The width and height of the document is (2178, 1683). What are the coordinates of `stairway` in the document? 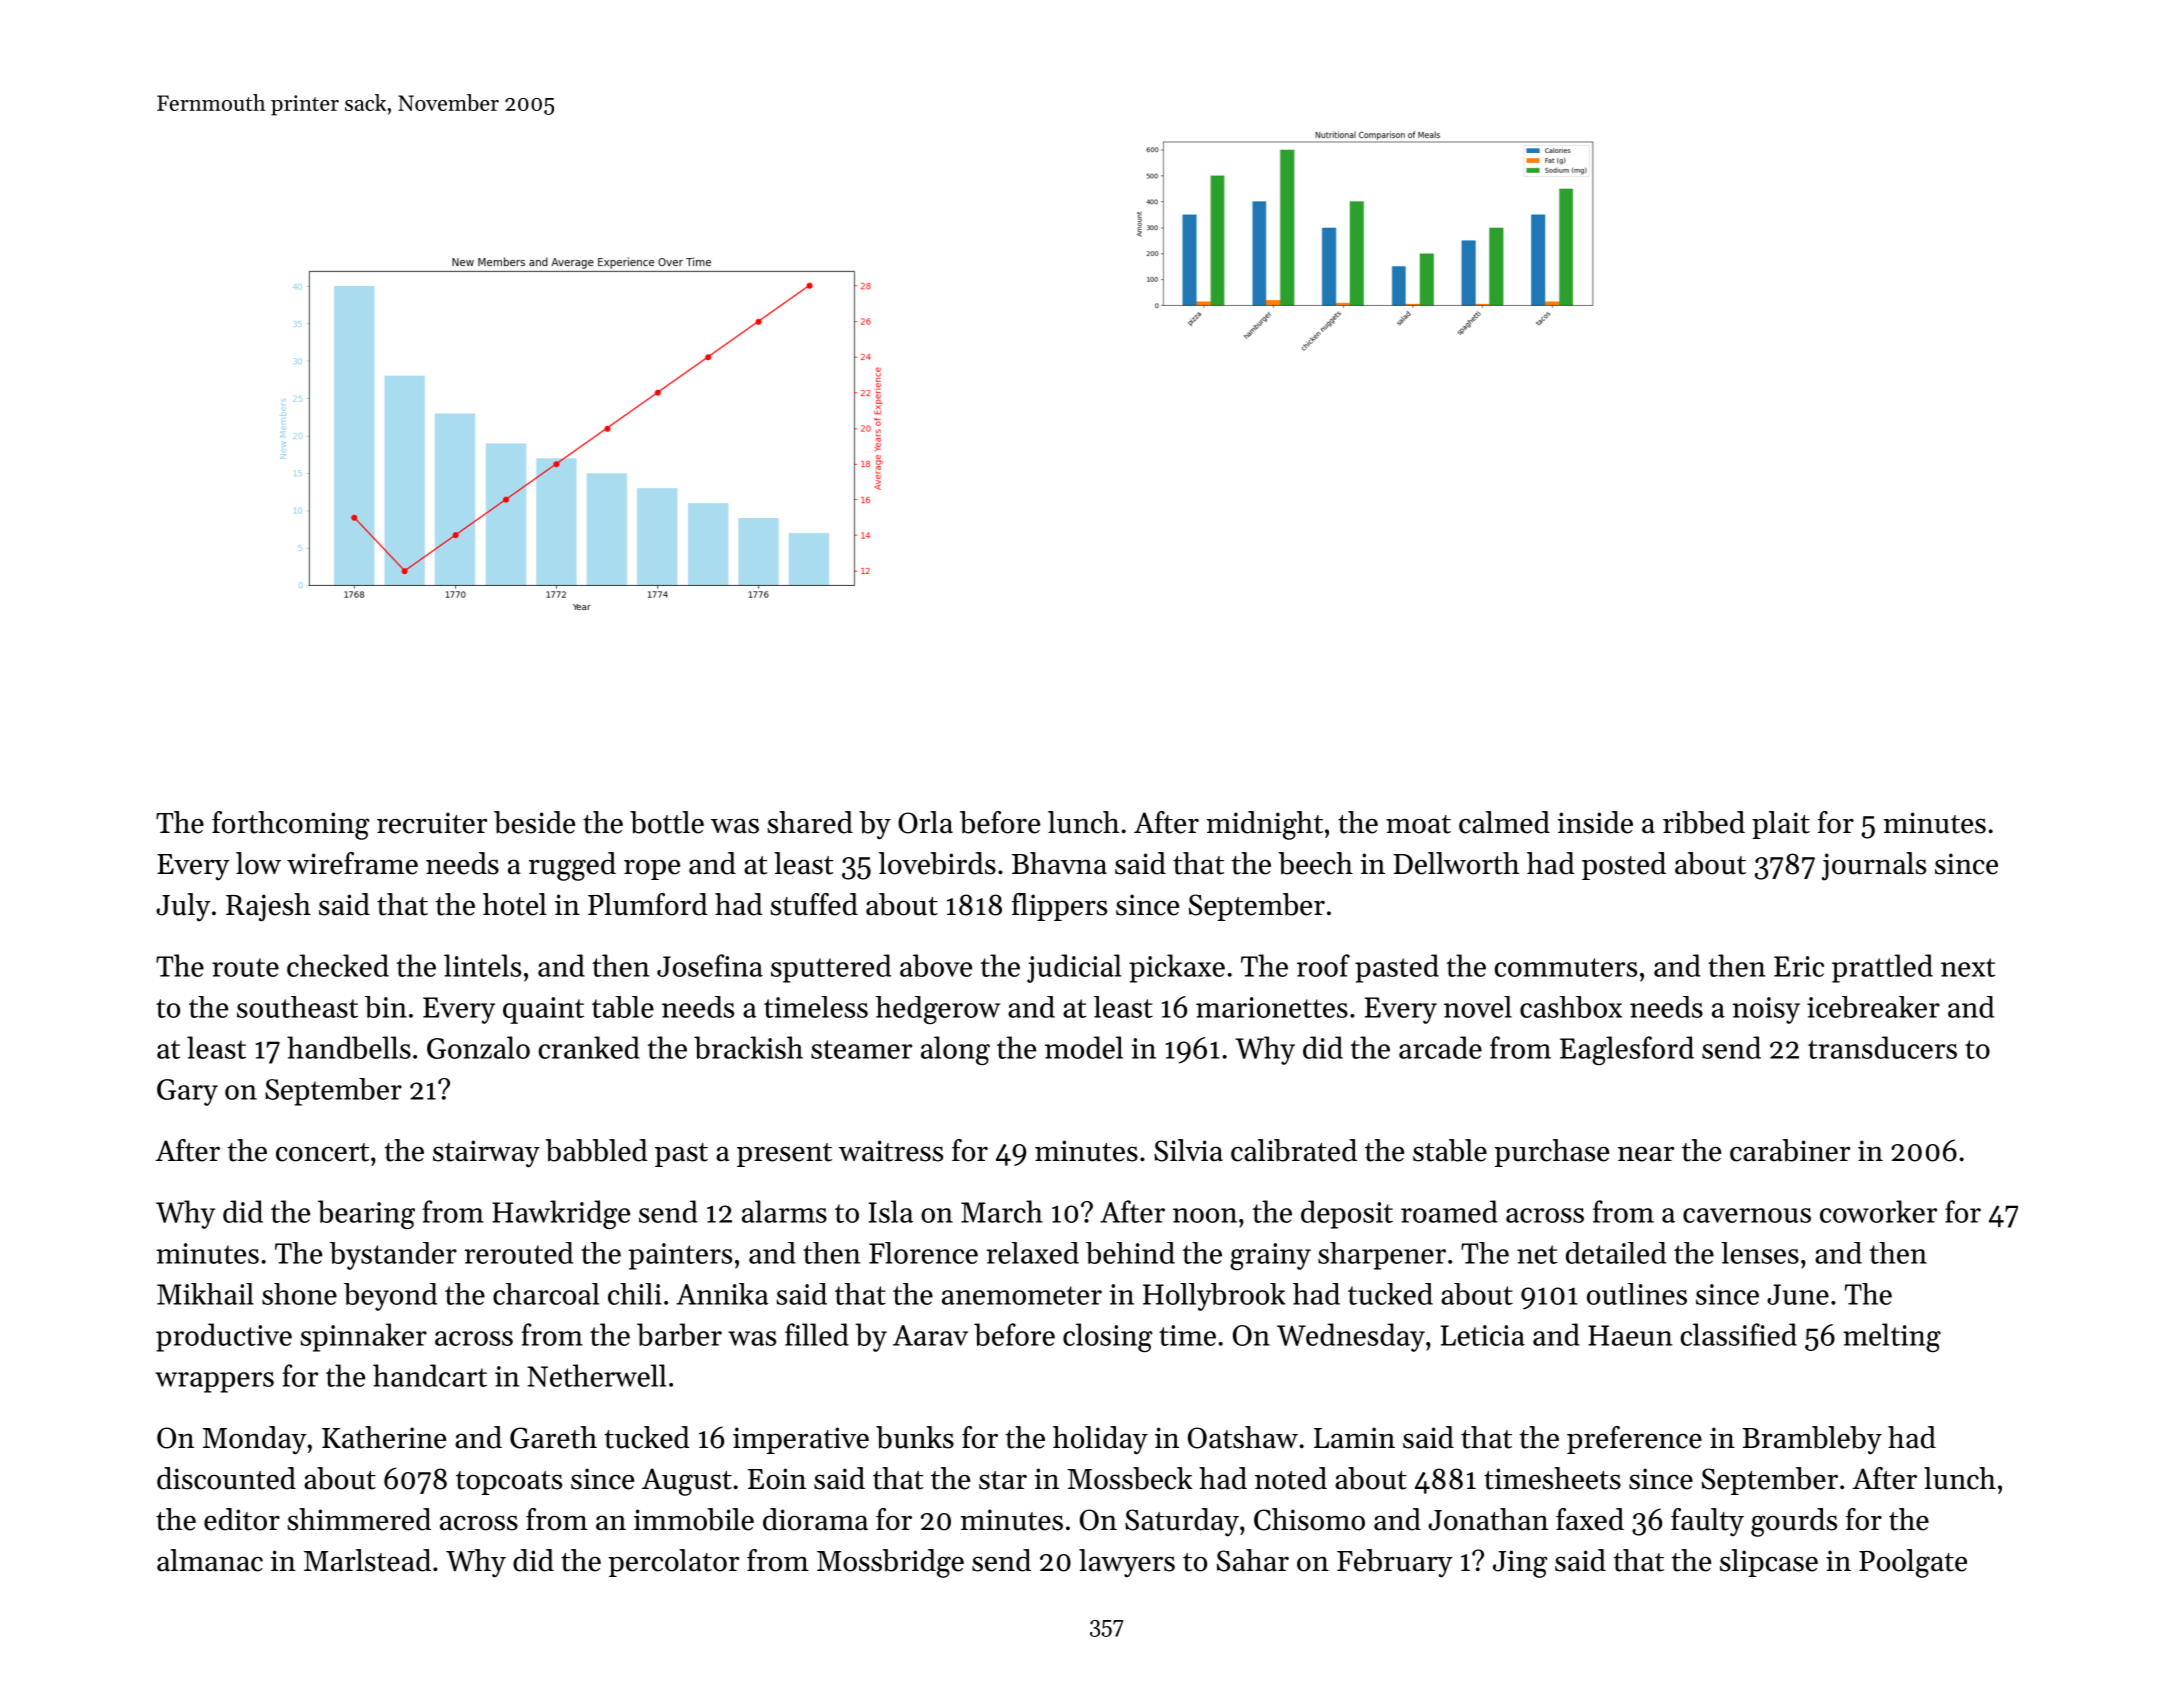 It's located at (486, 1154).
